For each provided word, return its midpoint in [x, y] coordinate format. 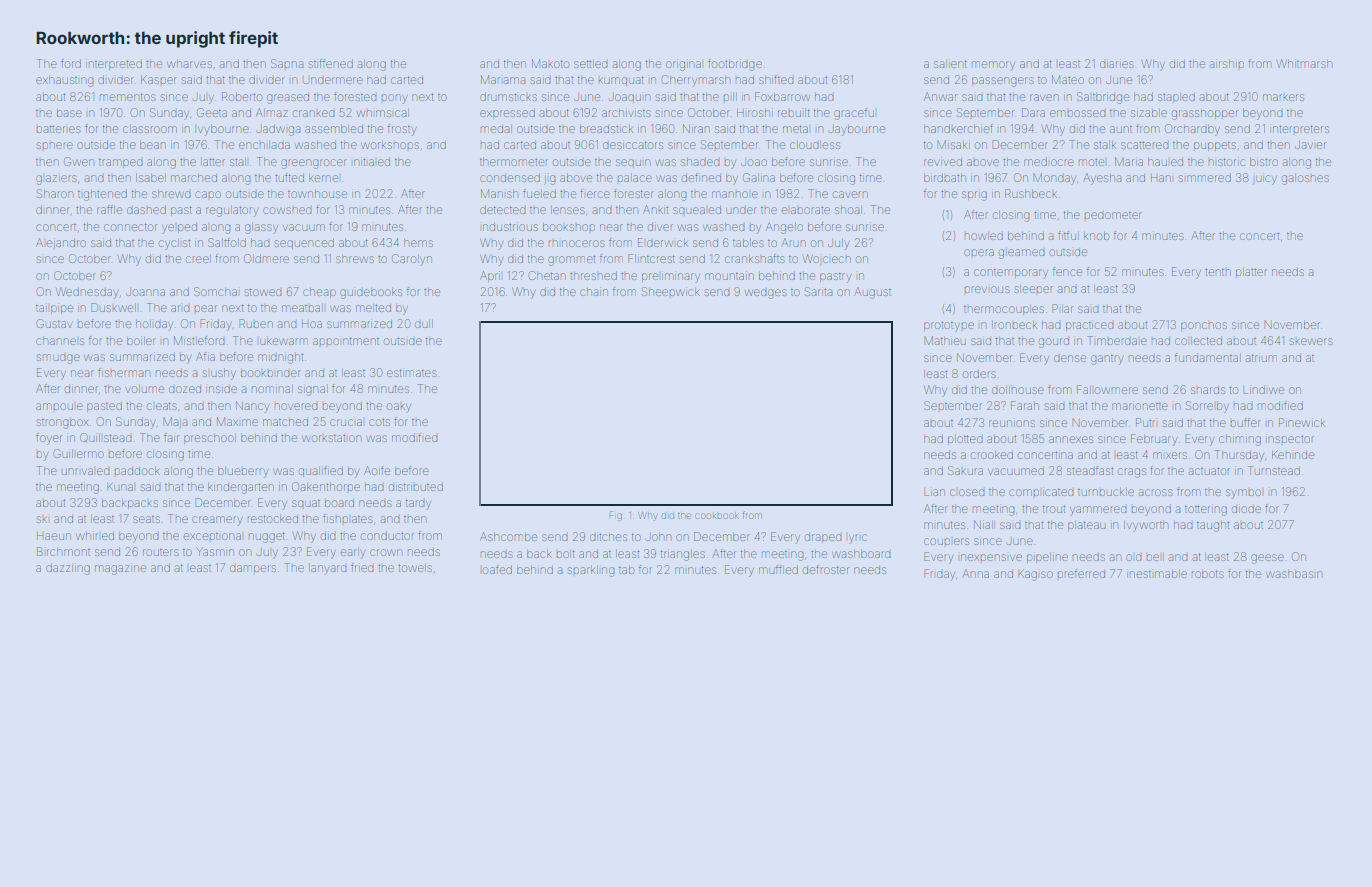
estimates [411, 373]
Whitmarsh [1304, 63]
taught [1213, 527]
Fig [616, 516]
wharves [189, 64]
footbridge [735, 65]
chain [594, 292]
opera [979, 252]
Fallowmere [1107, 389]
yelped [179, 229]
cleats [161, 406]
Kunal [120, 487]
